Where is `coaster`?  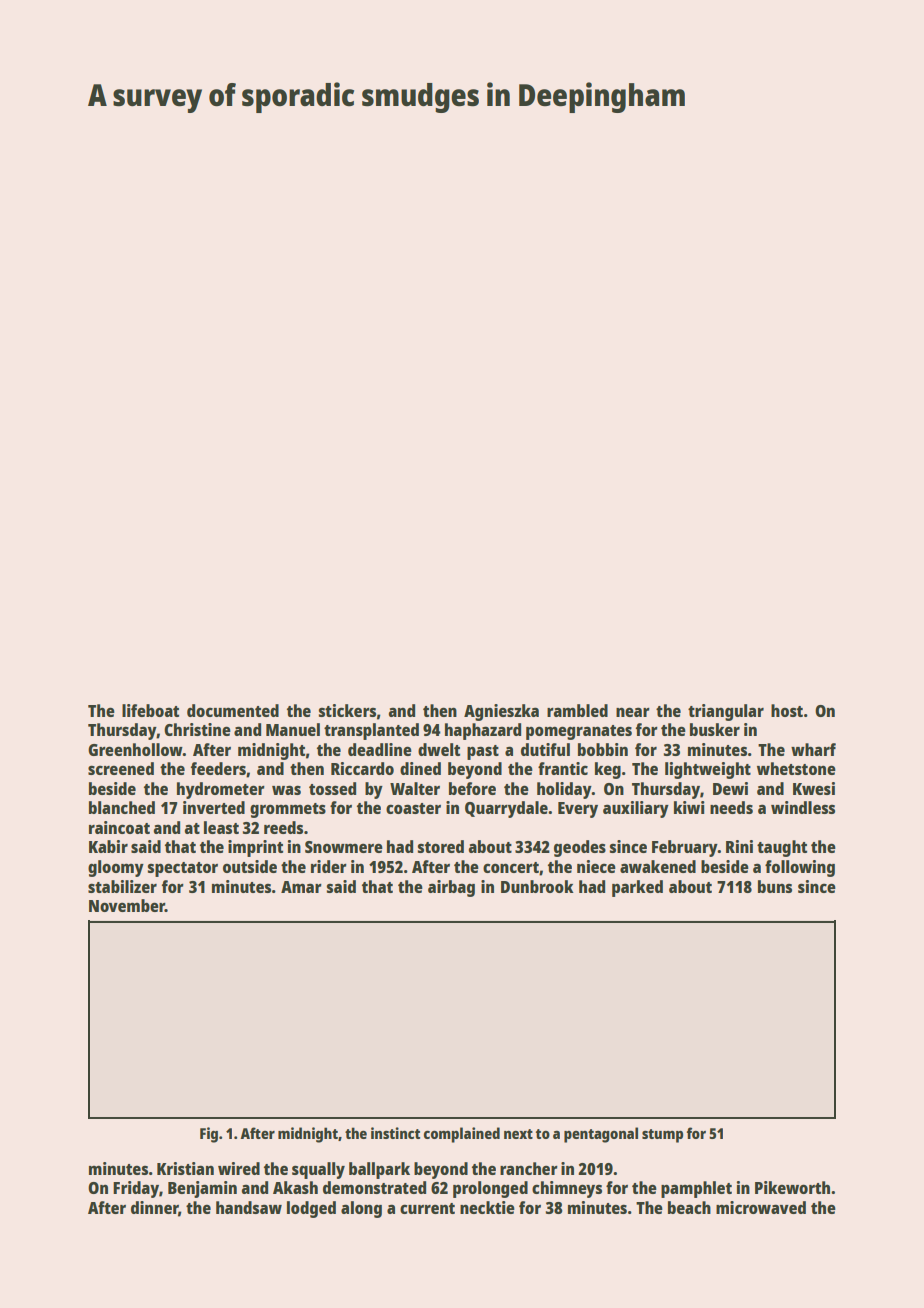 coaster is located at coordinates (413, 808).
